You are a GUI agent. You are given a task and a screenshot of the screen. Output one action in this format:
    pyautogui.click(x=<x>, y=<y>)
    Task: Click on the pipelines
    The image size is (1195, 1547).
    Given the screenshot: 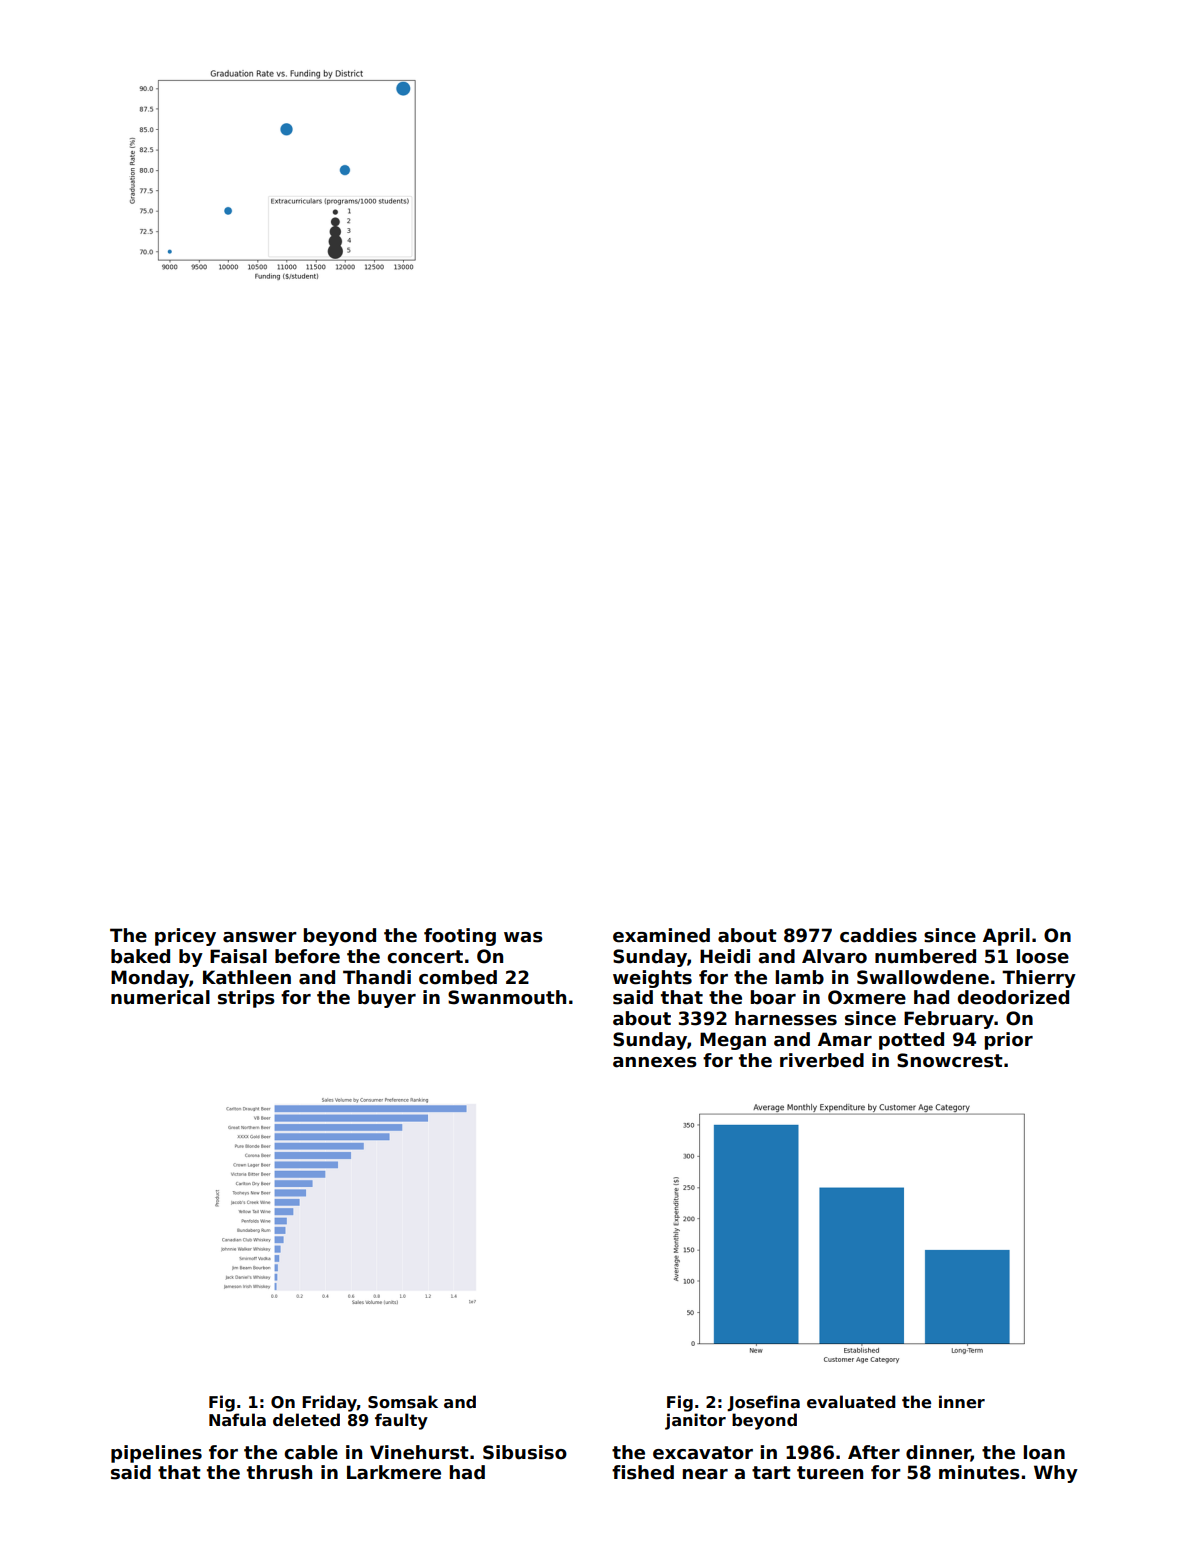 What is the action you would take?
    pyautogui.click(x=156, y=1454)
